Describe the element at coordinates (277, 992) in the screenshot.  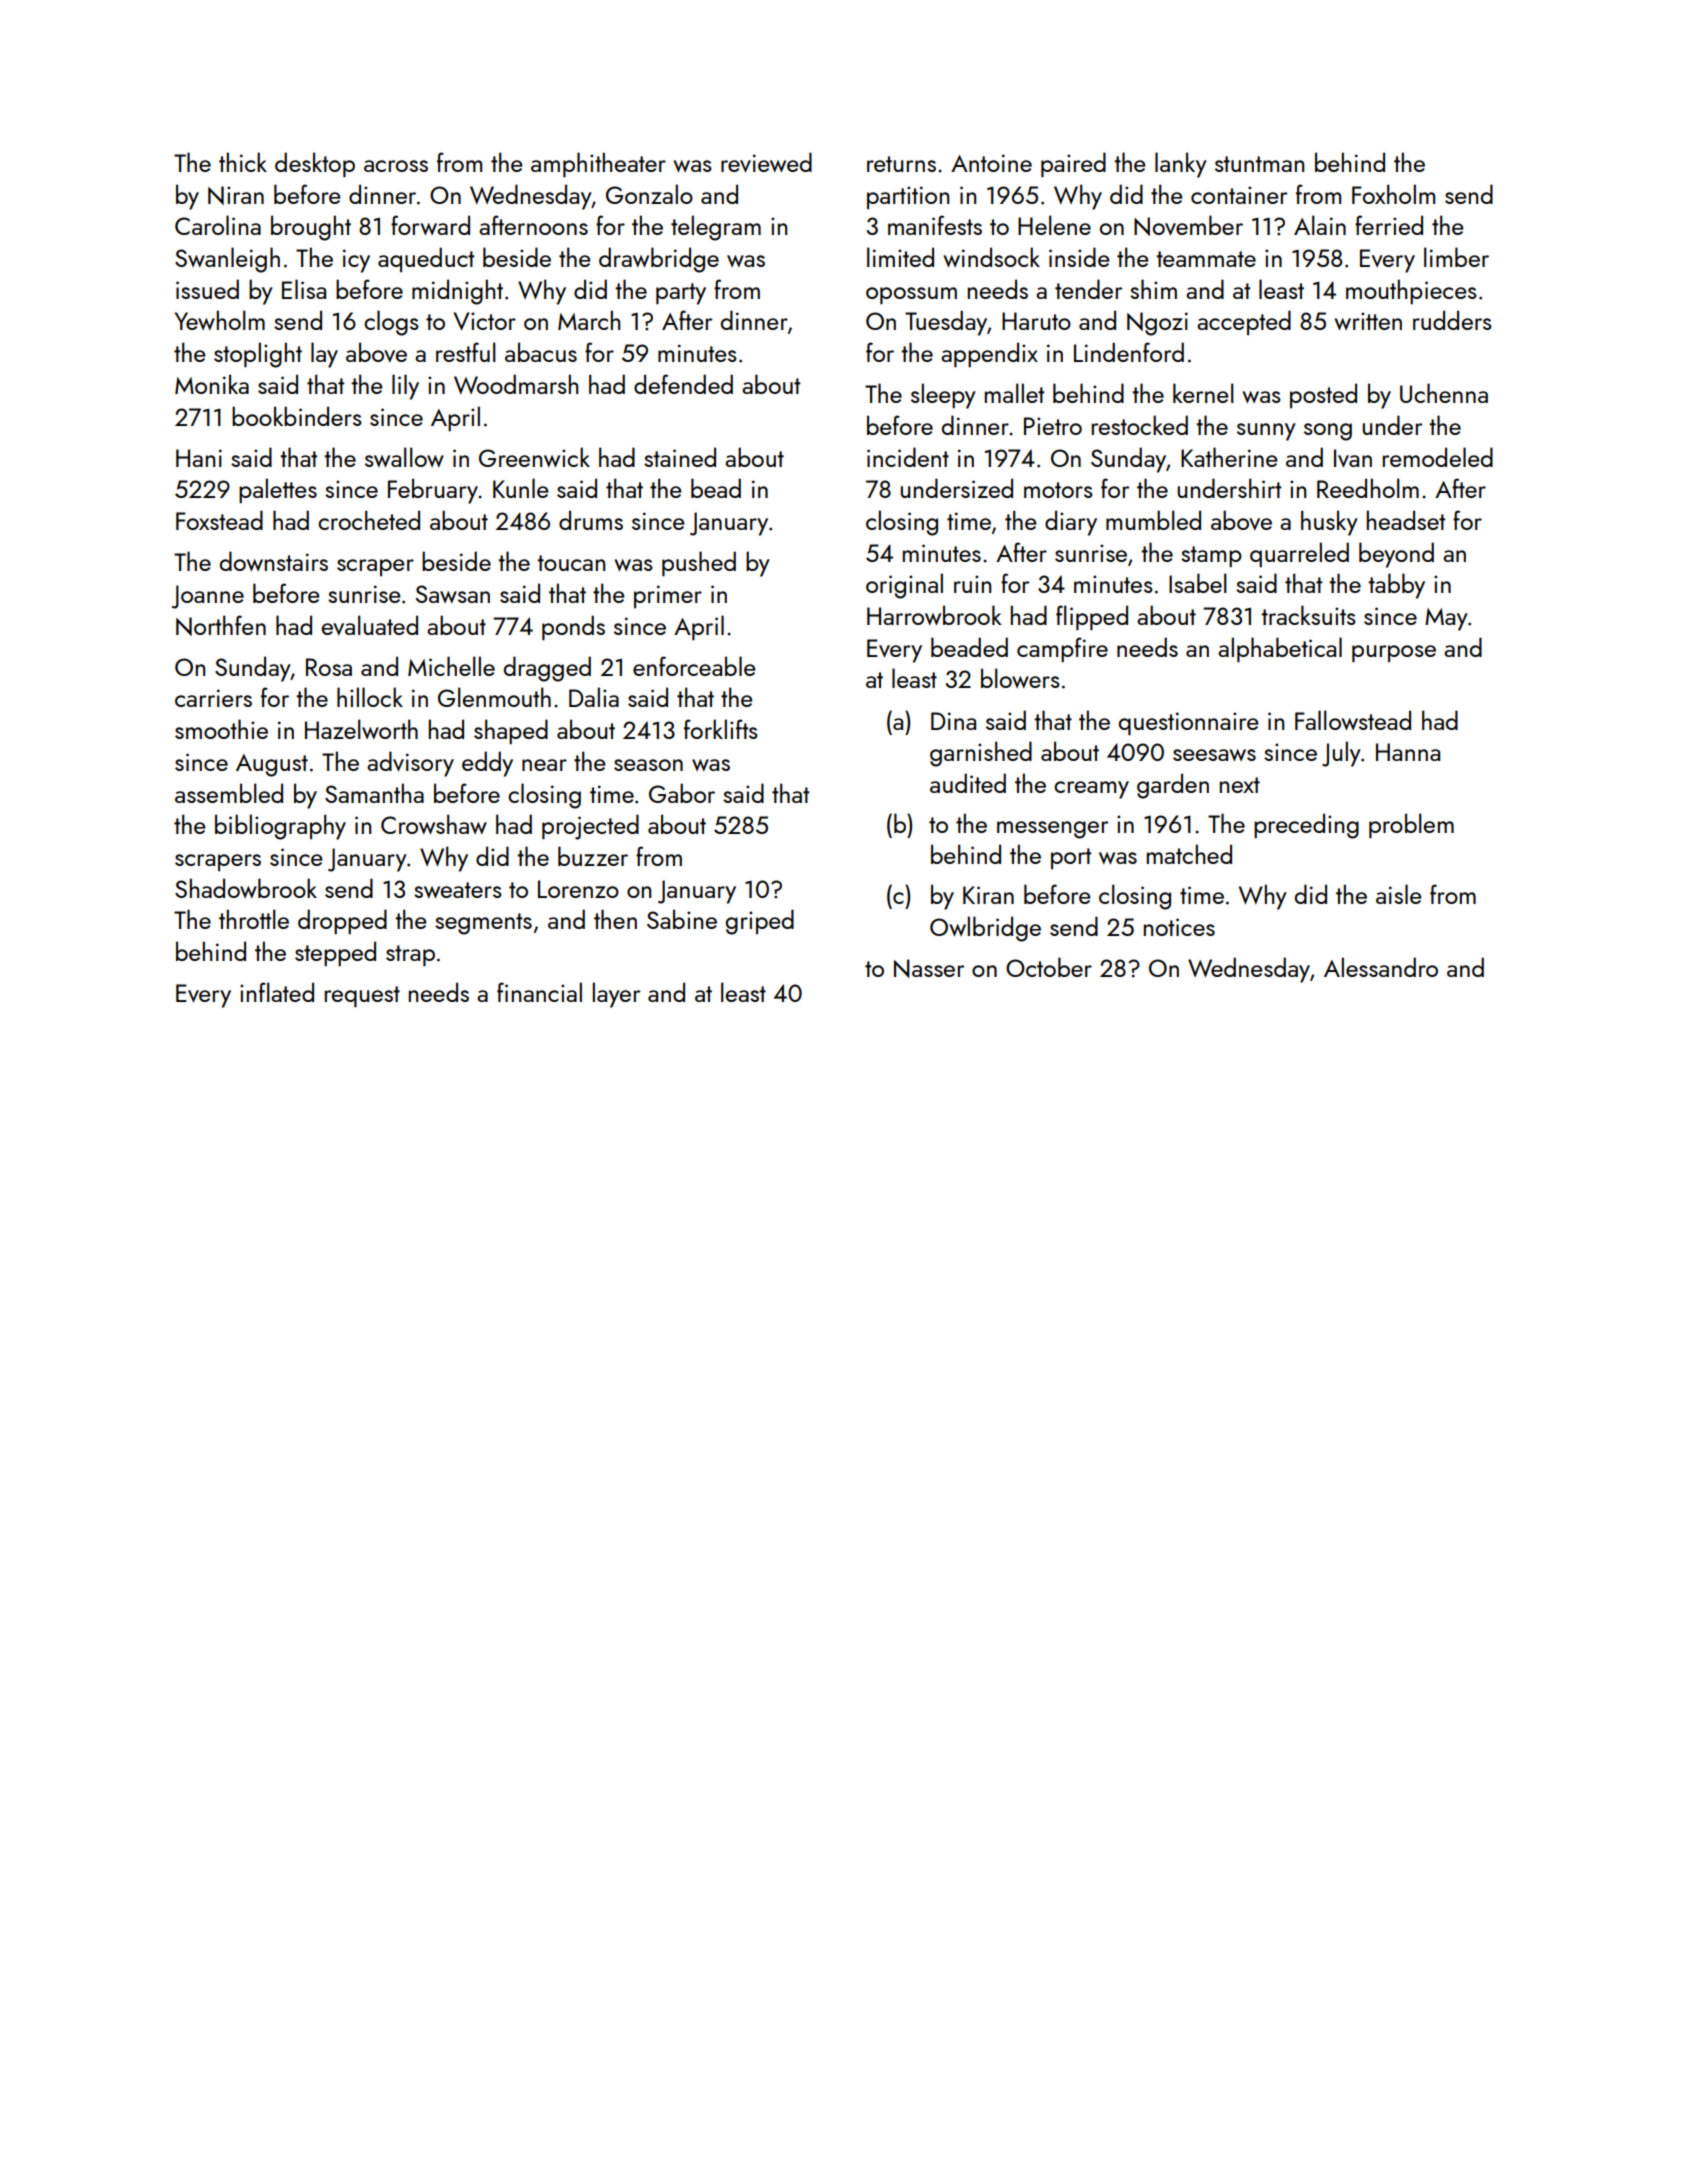
I see `inflated` at that location.
